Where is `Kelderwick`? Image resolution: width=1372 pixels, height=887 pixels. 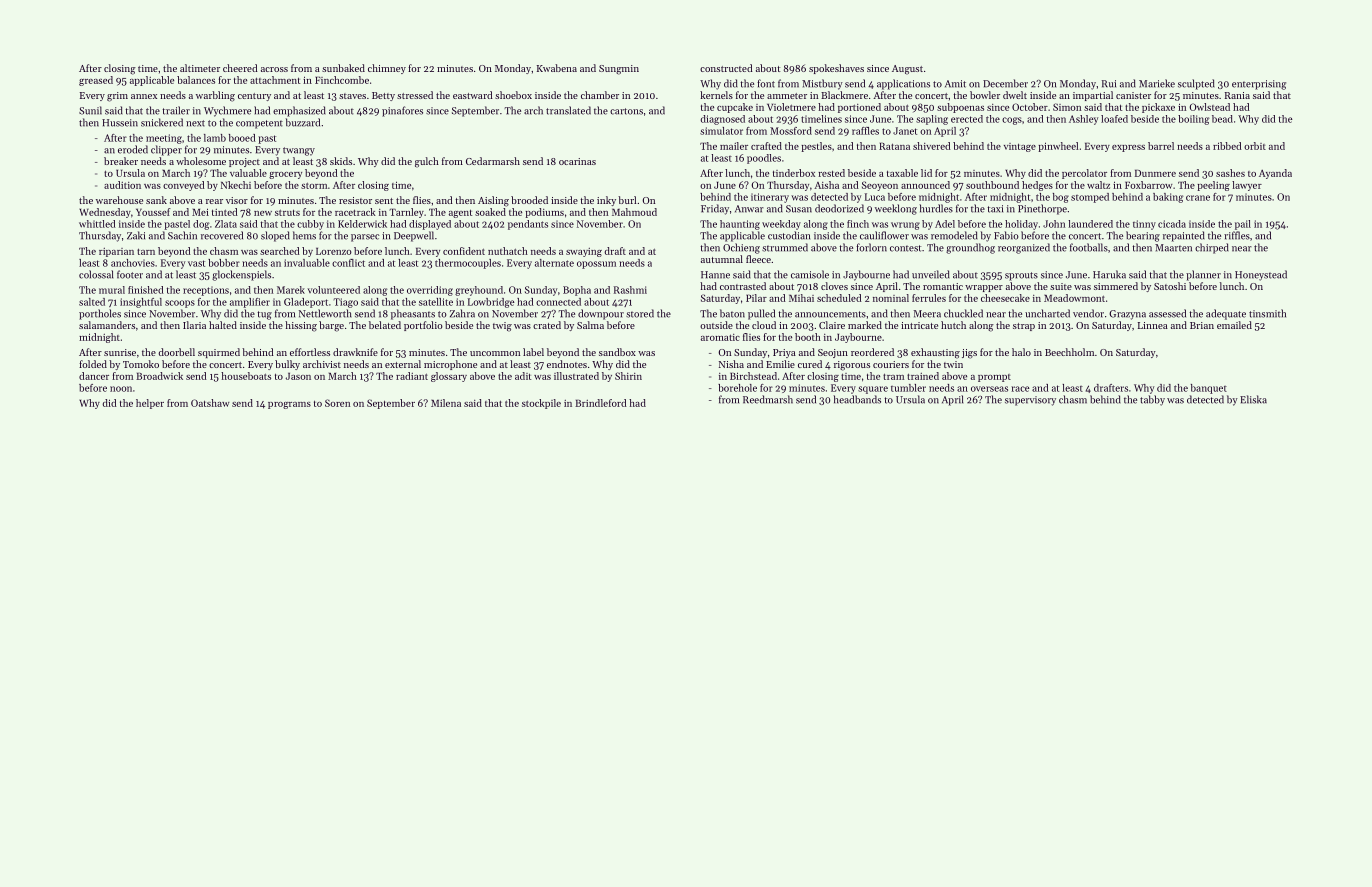
Kelderwick is located at coordinates (362, 224).
